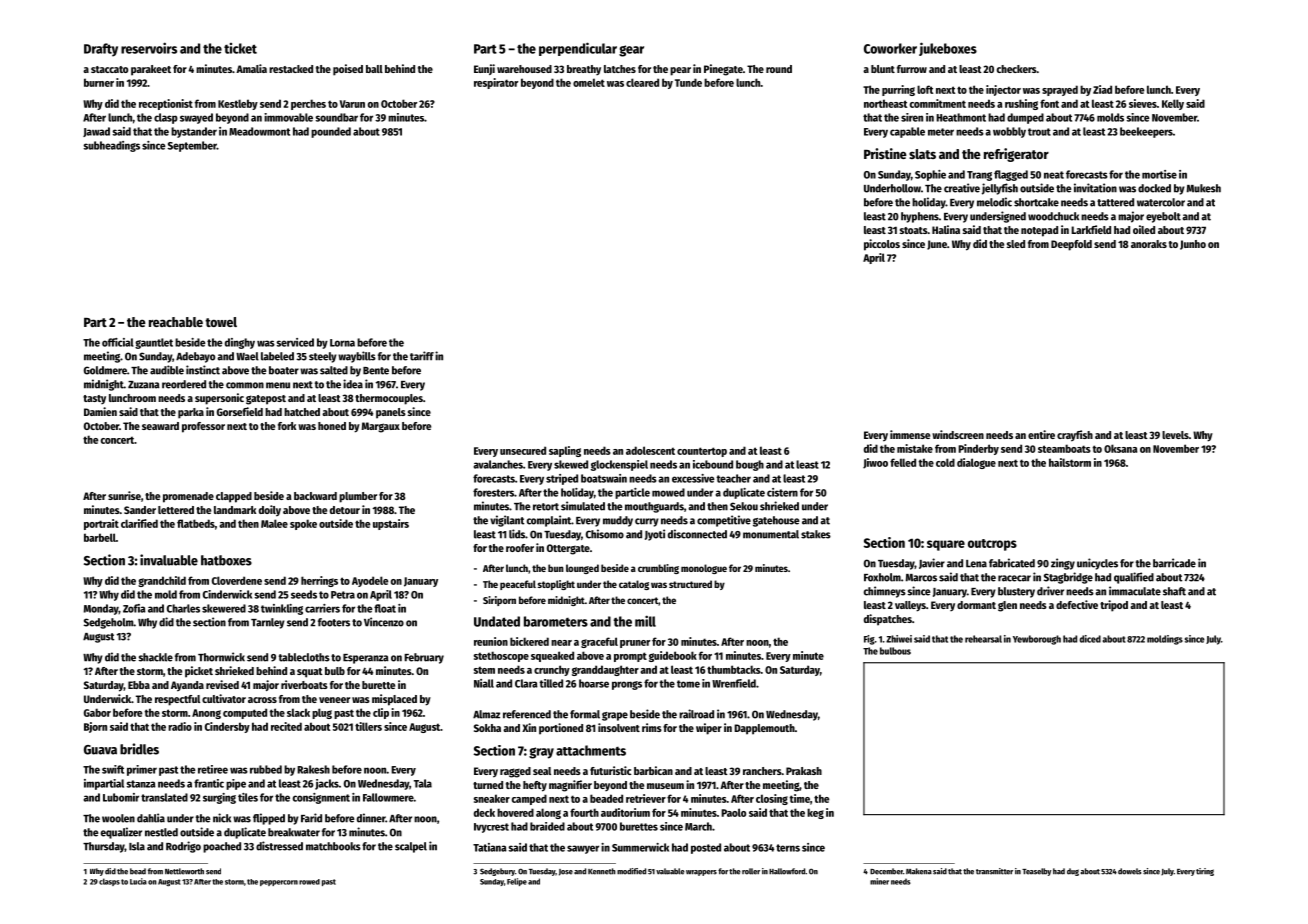 The image size is (1308, 924). What do you see at coordinates (515, 812) in the screenshot?
I see `hovered` at bounding box center [515, 812].
